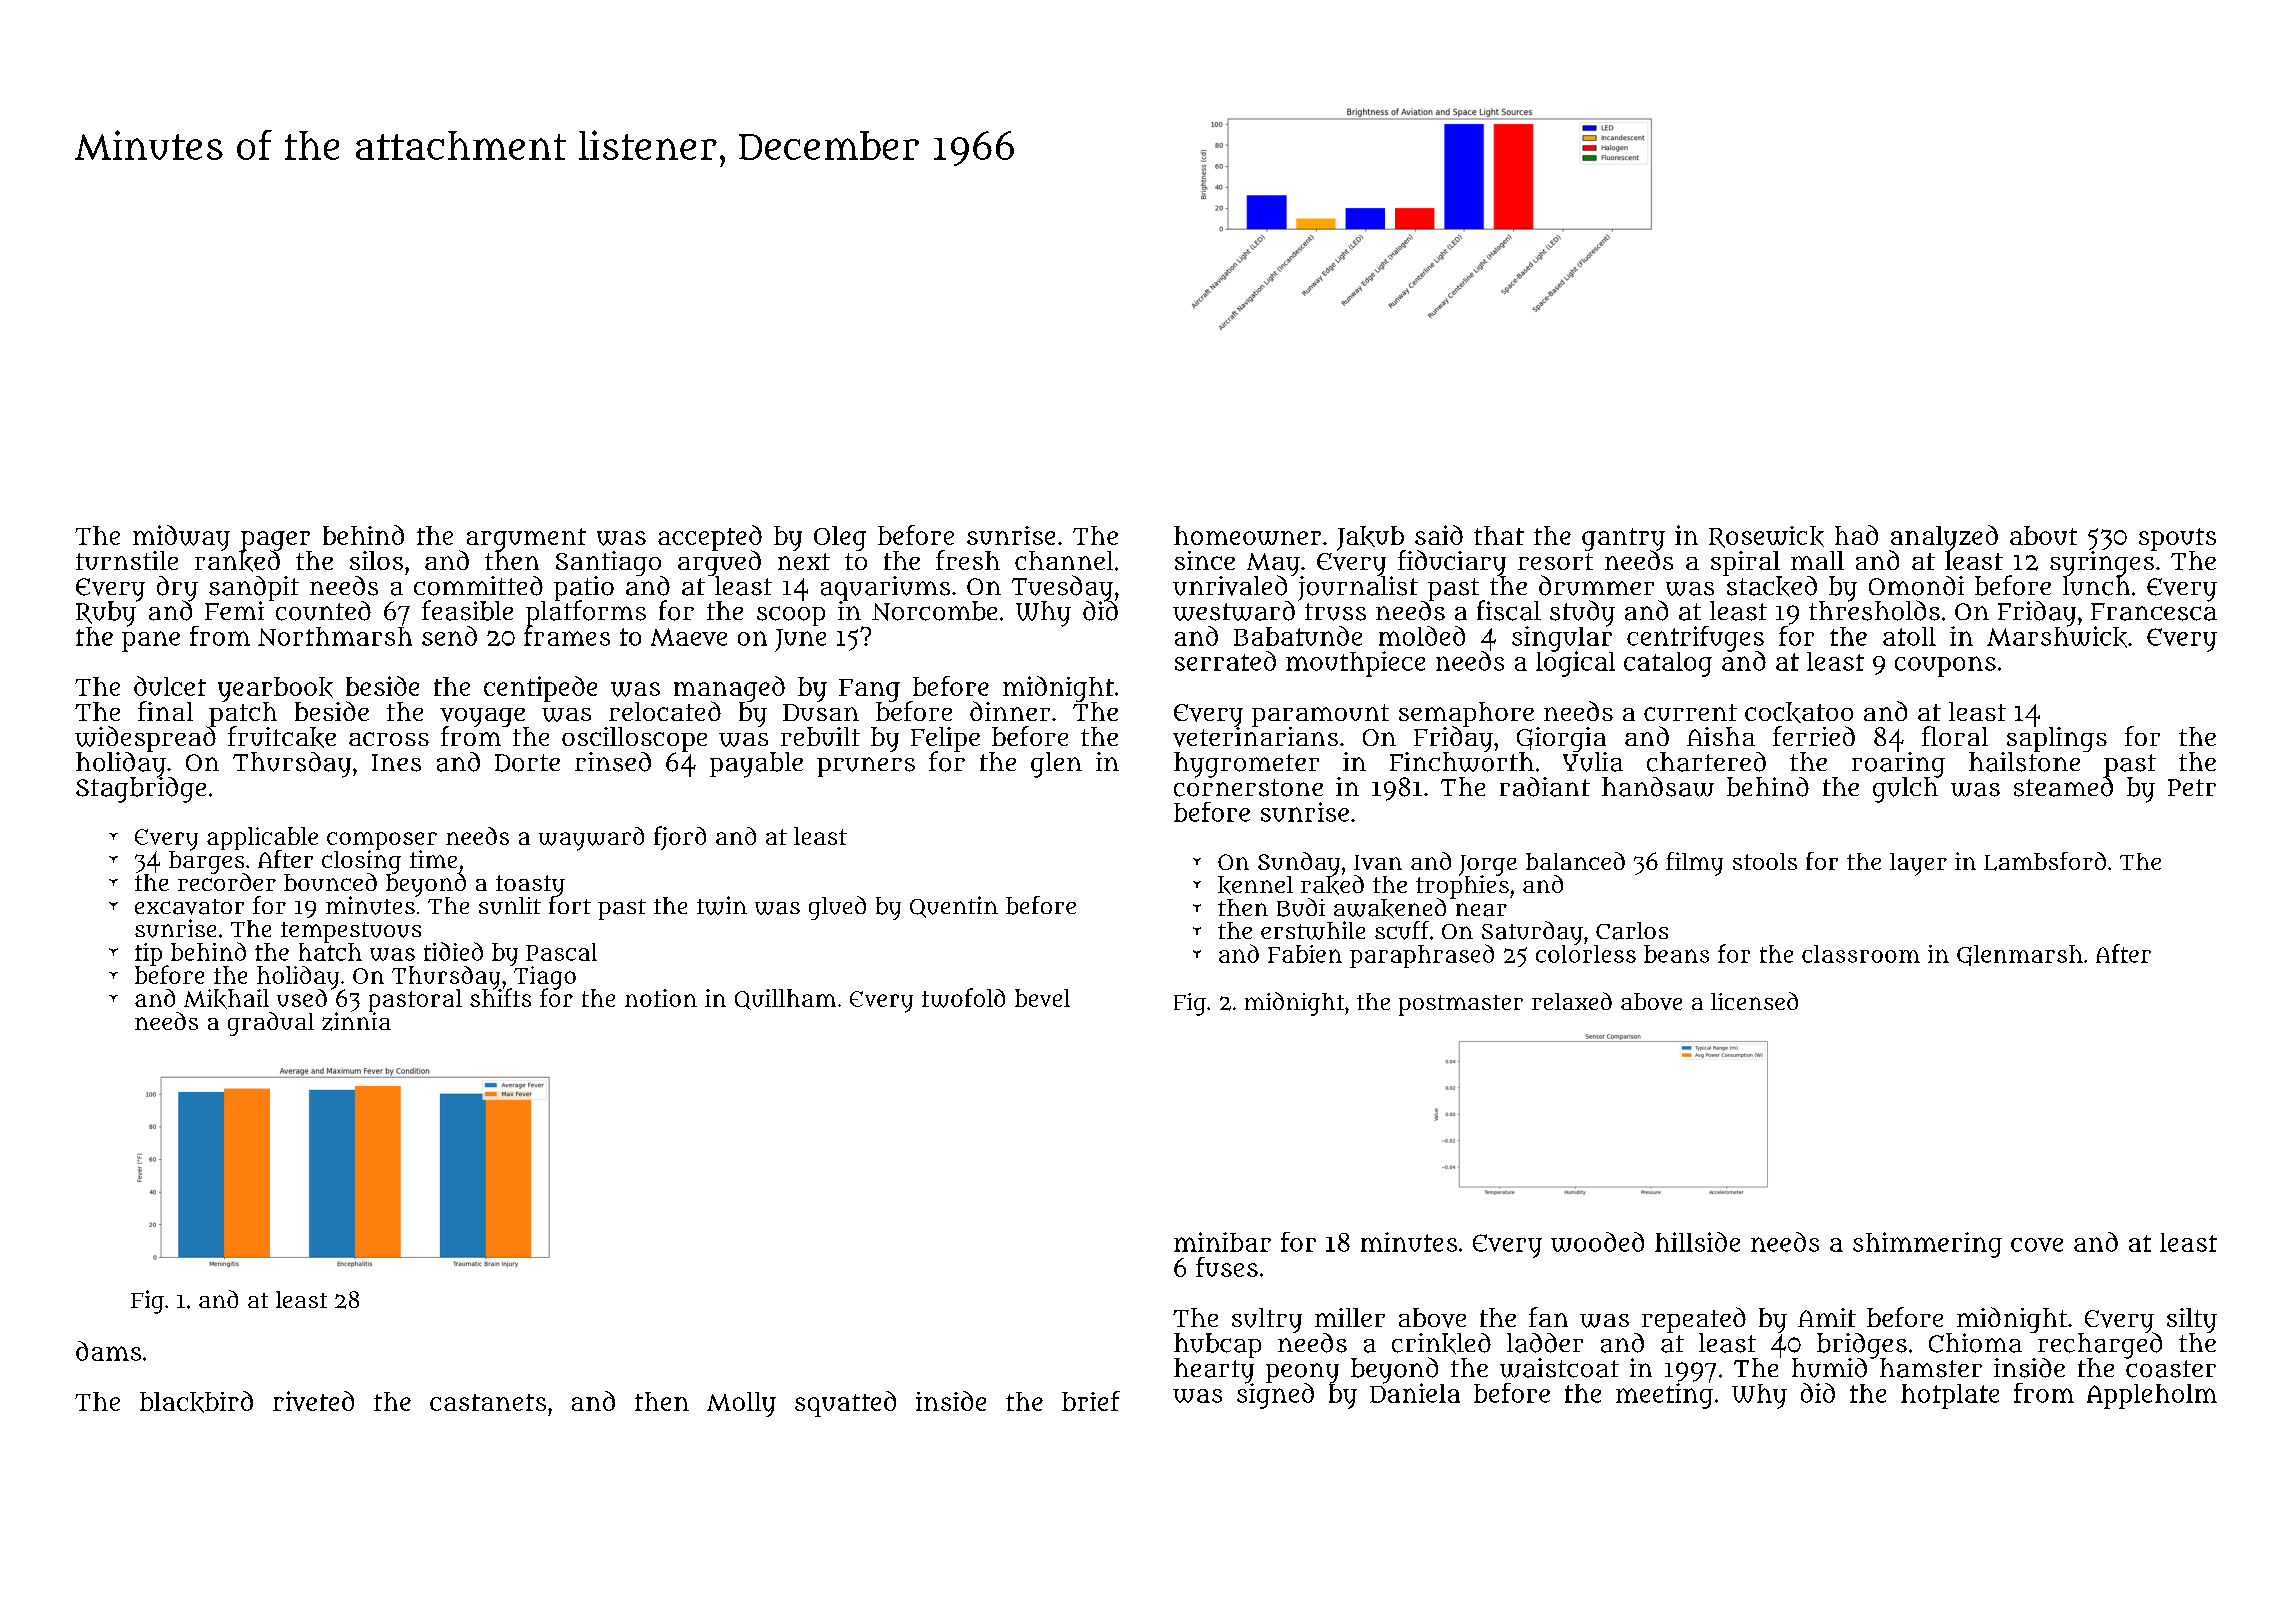 The width and height of the page is (2292, 1620). I want to click on Francesca, so click(2154, 612).
